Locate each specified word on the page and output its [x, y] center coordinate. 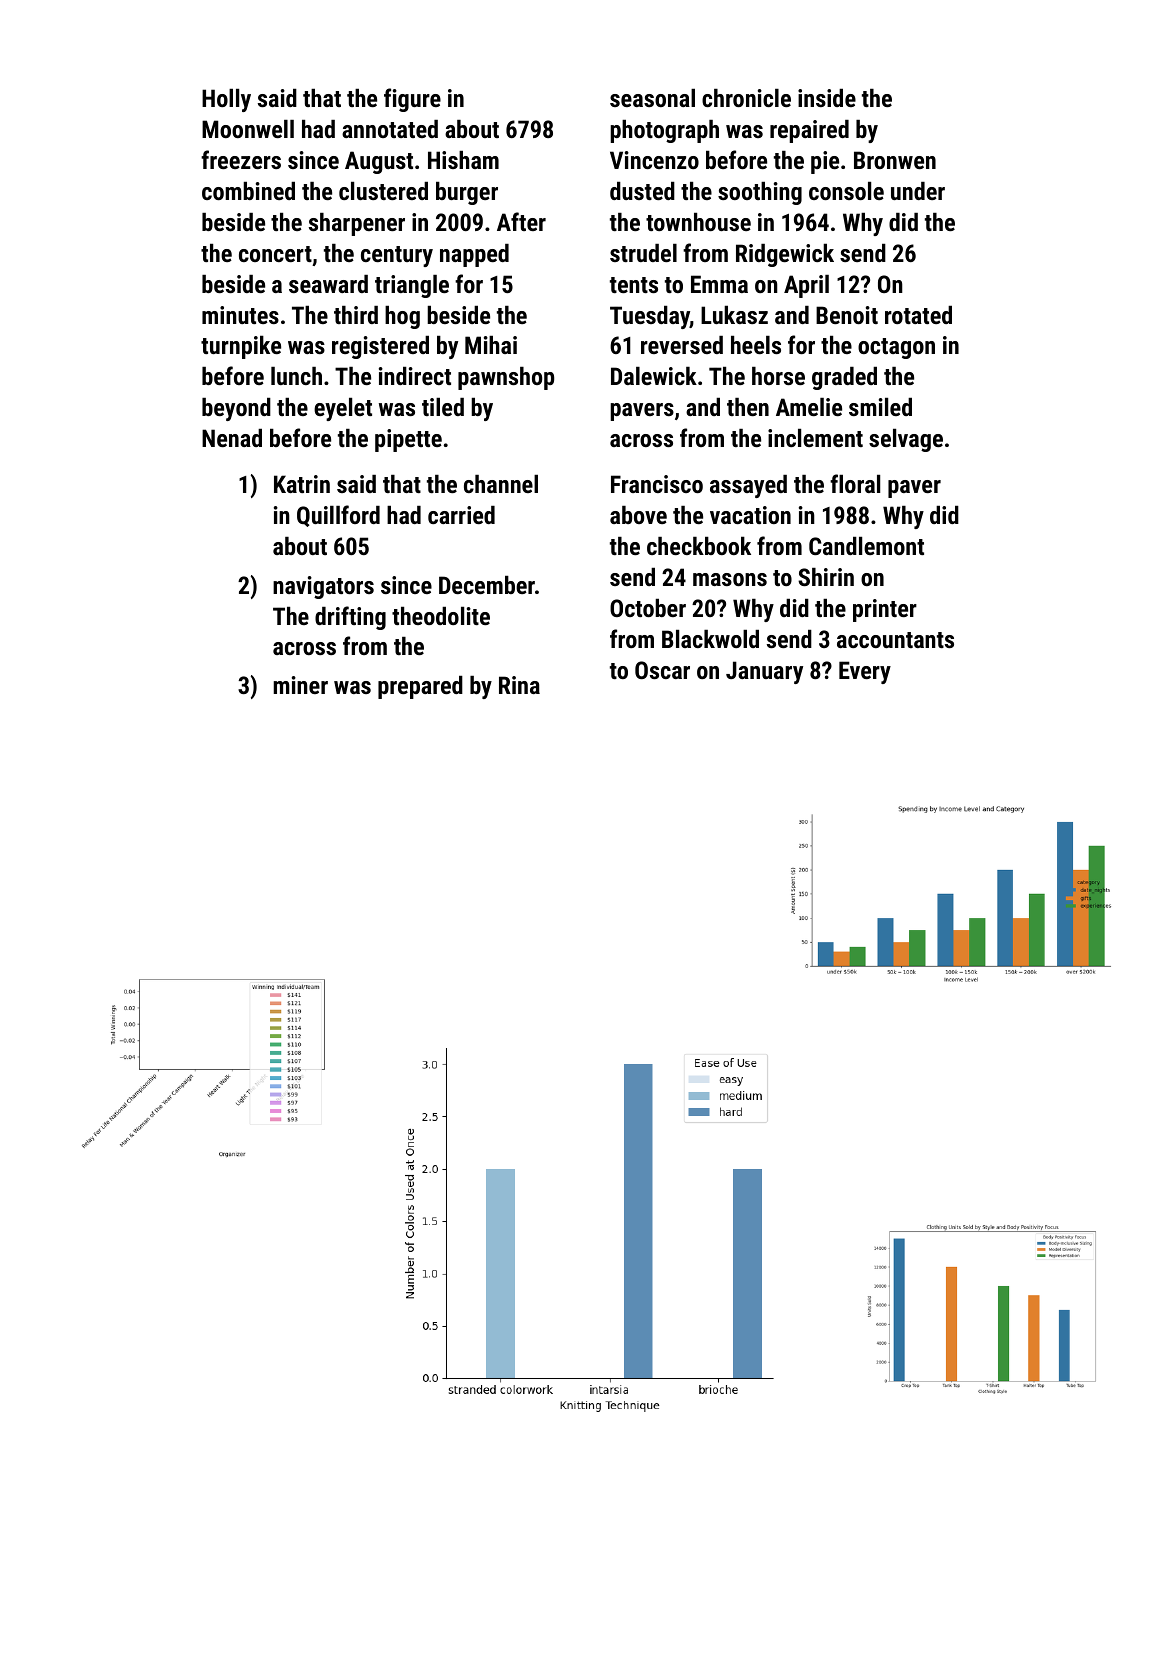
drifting [350, 618]
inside [827, 98]
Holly [226, 100]
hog [402, 317]
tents [634, 285]
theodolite [441, 616]
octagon [896, 348]
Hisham [463, 160]
